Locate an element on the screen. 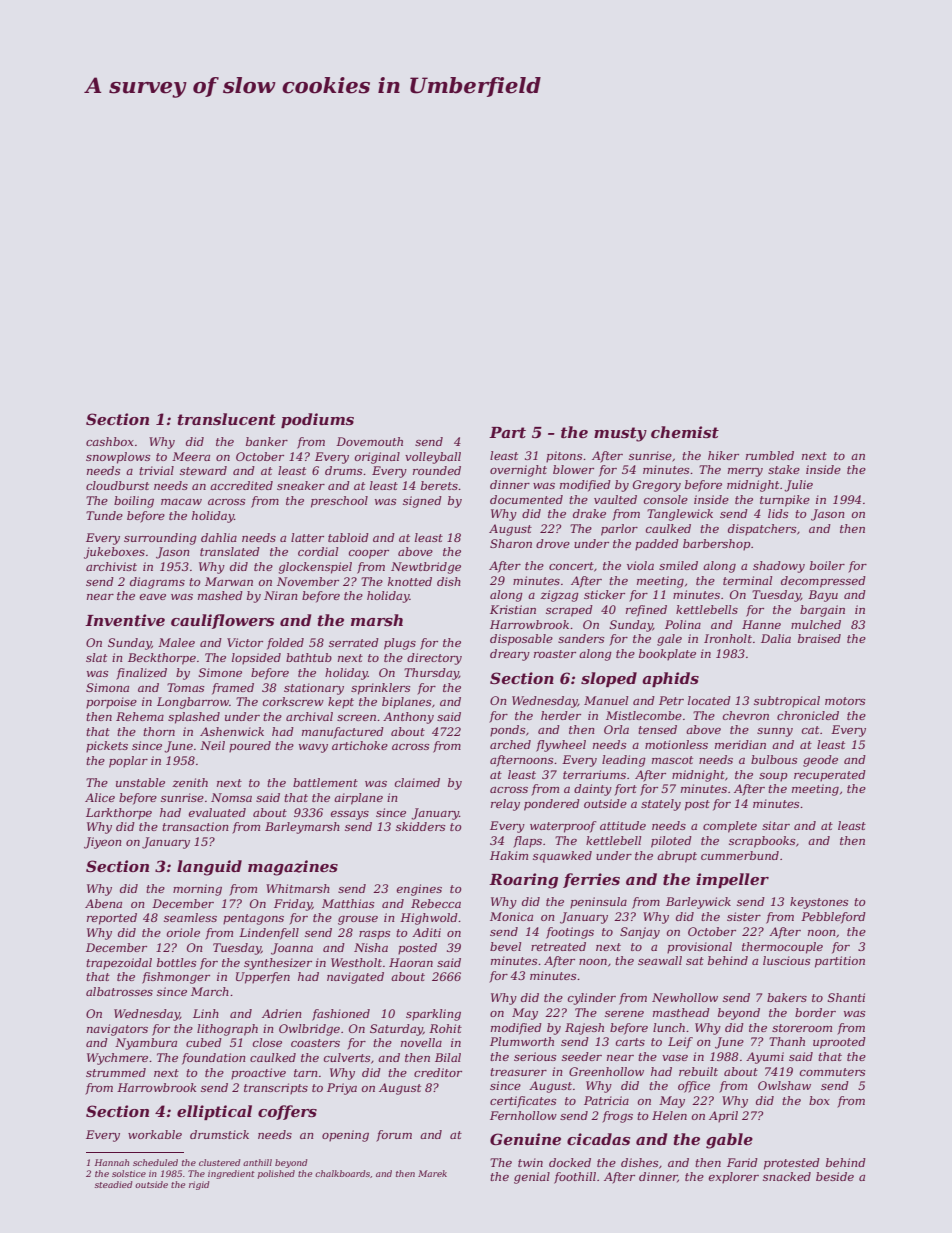 The height and width of the screenshot is (1233, 952). steadied is located at coordinates (113, 1184).
